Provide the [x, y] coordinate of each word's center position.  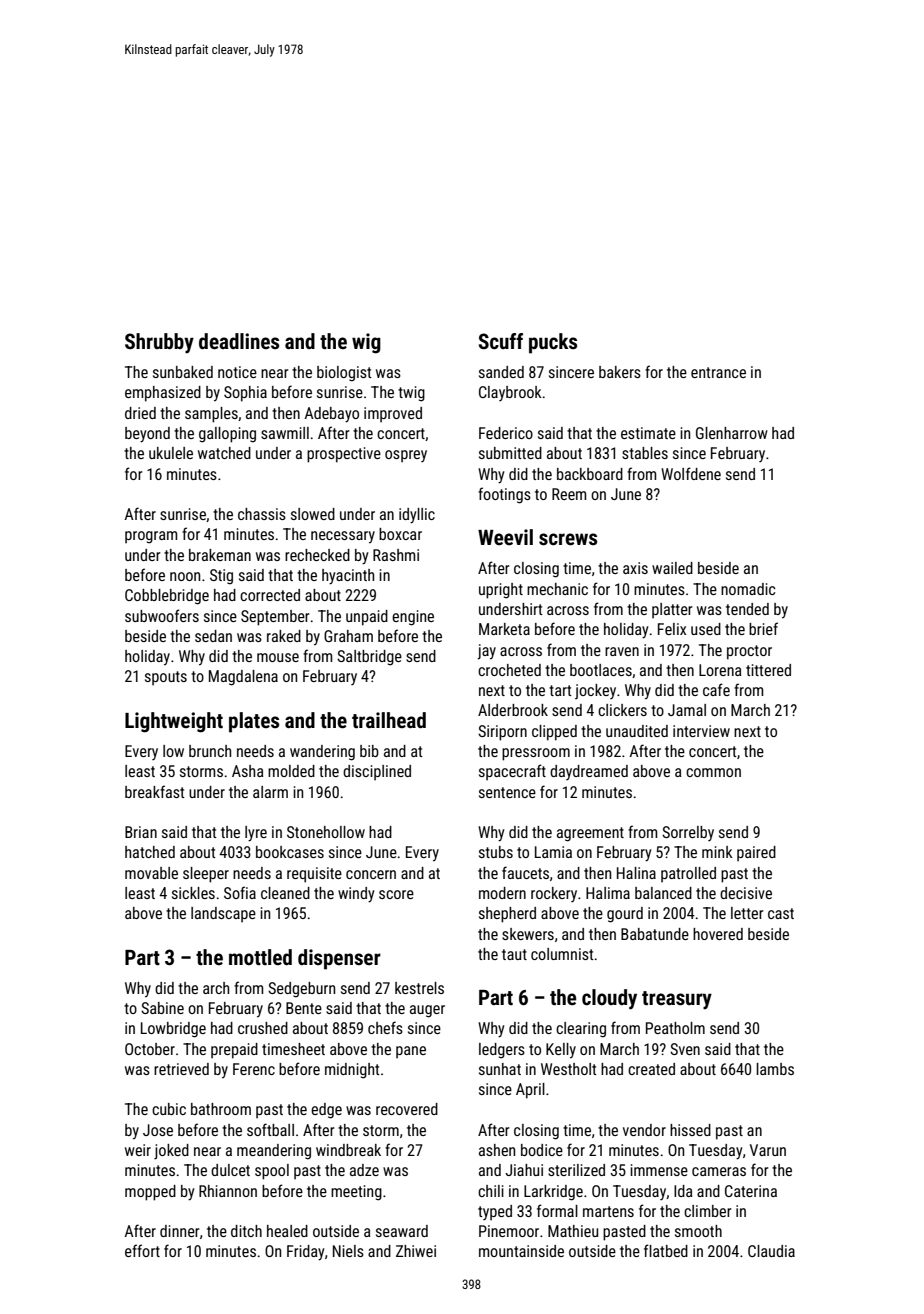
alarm [270, 792]
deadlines [239, 341]
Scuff [501, 341]
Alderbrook [513, 710]
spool [272, 1172]
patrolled [688, 874]
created [651, 1069]
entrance [718, 372]
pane [411, 1052]
